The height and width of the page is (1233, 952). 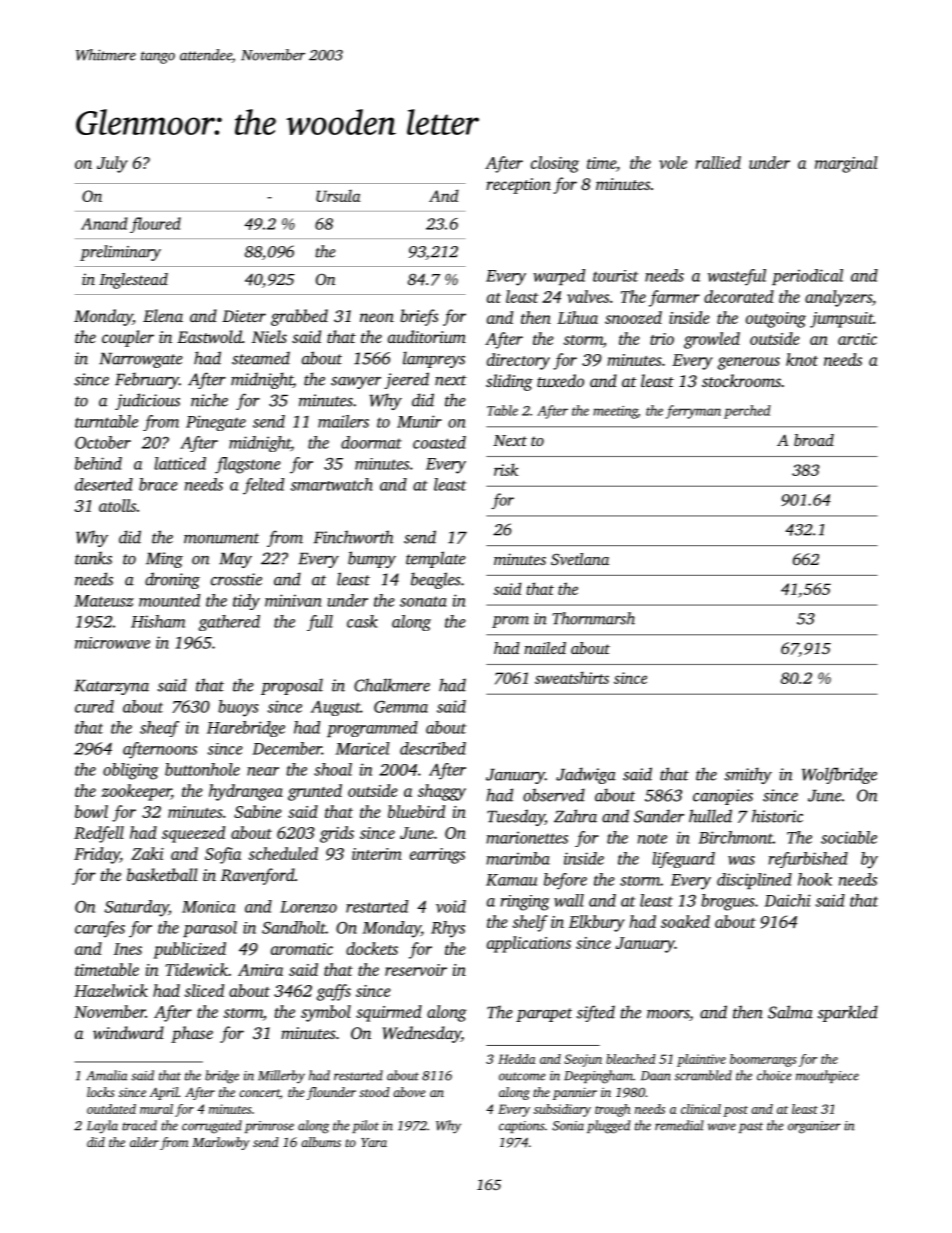 What do you see at coordinates (668, 1014) in the page?
I see `moors` at bounding box center [668, 1014].
